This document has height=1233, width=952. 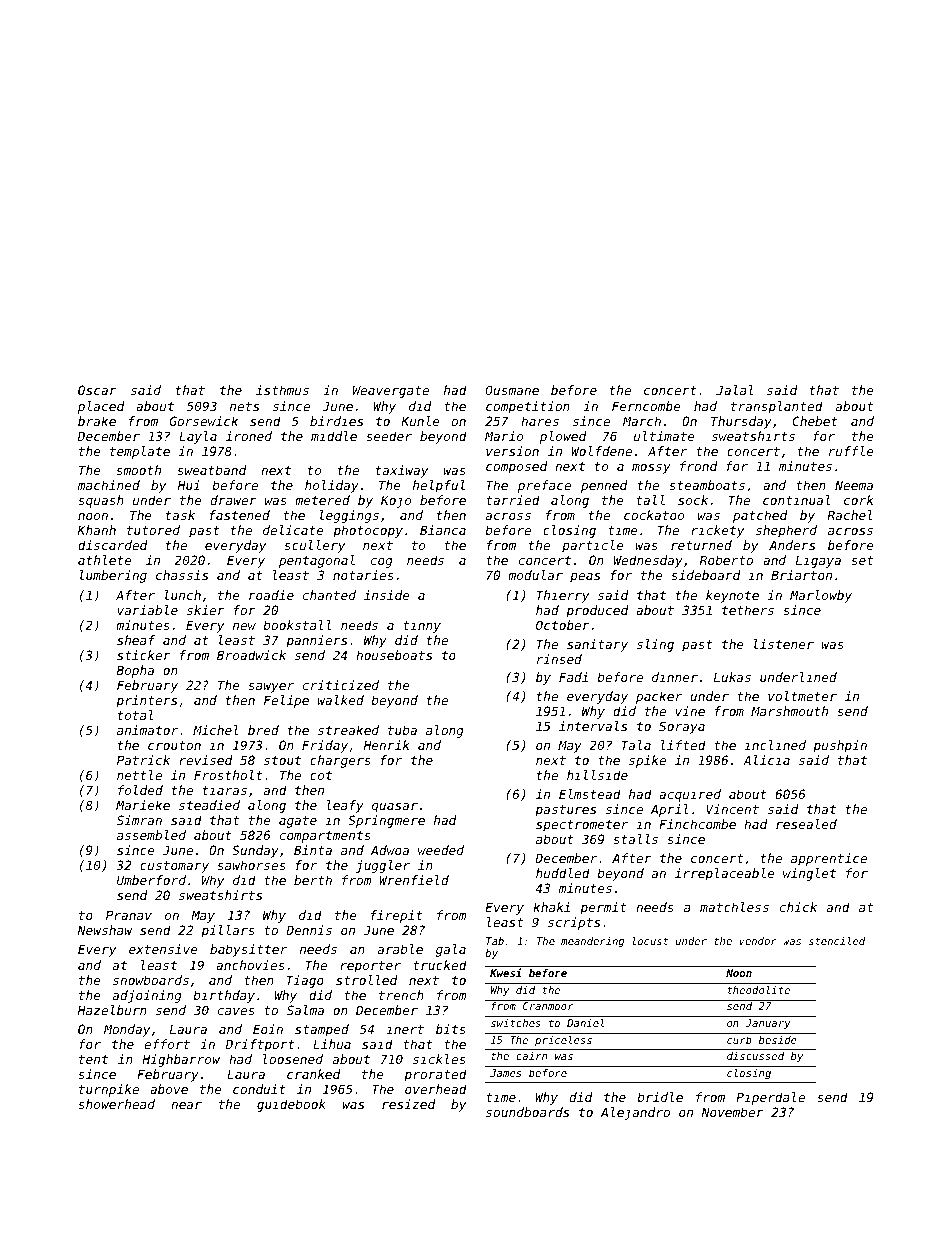 I want to click on ultimate, so click(x=664, y=436).
